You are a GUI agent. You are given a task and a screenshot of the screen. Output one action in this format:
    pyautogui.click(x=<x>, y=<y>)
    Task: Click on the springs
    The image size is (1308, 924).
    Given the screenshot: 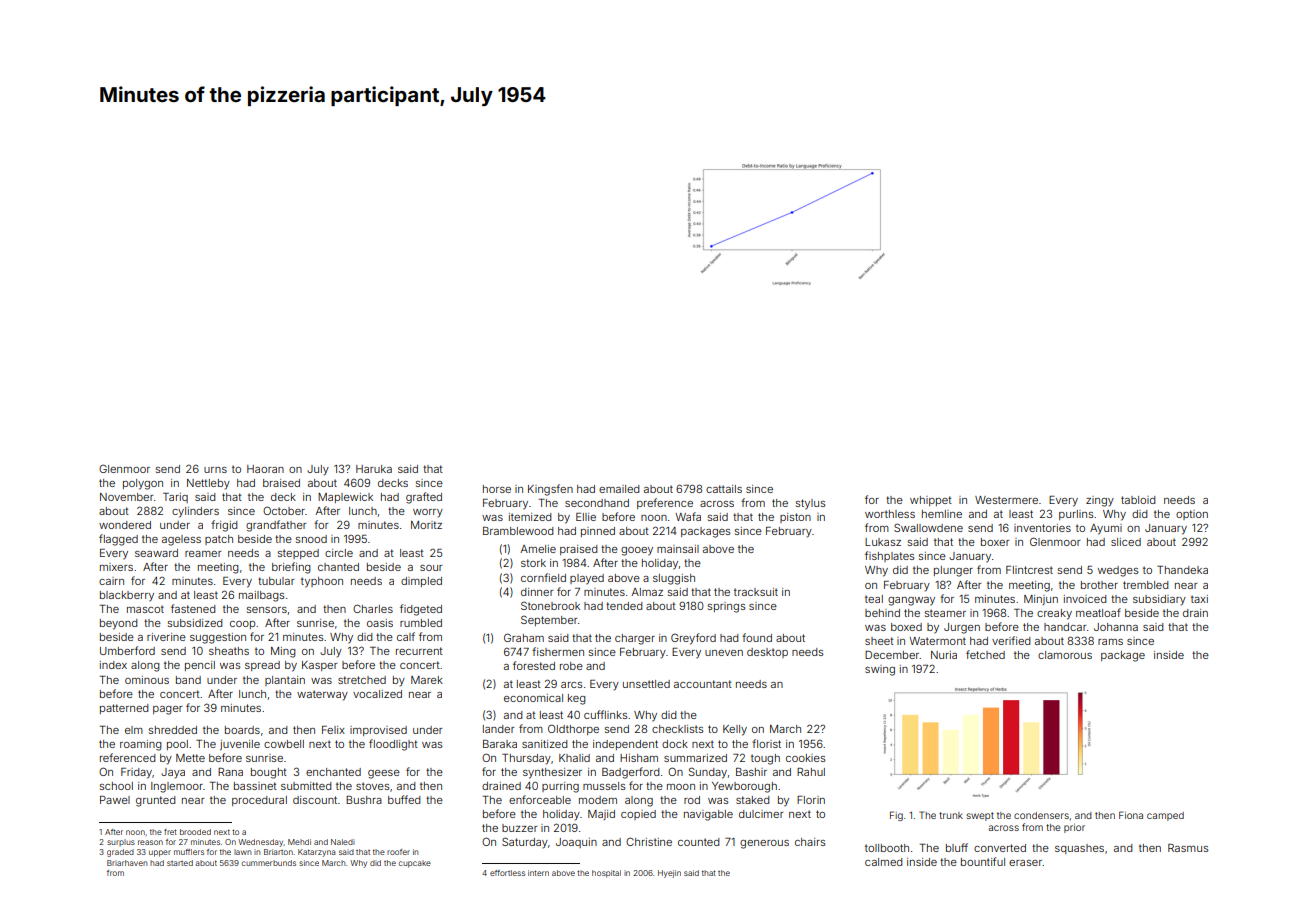 What is the action you would take?
    pyautogui.click(x=726, y=607)
